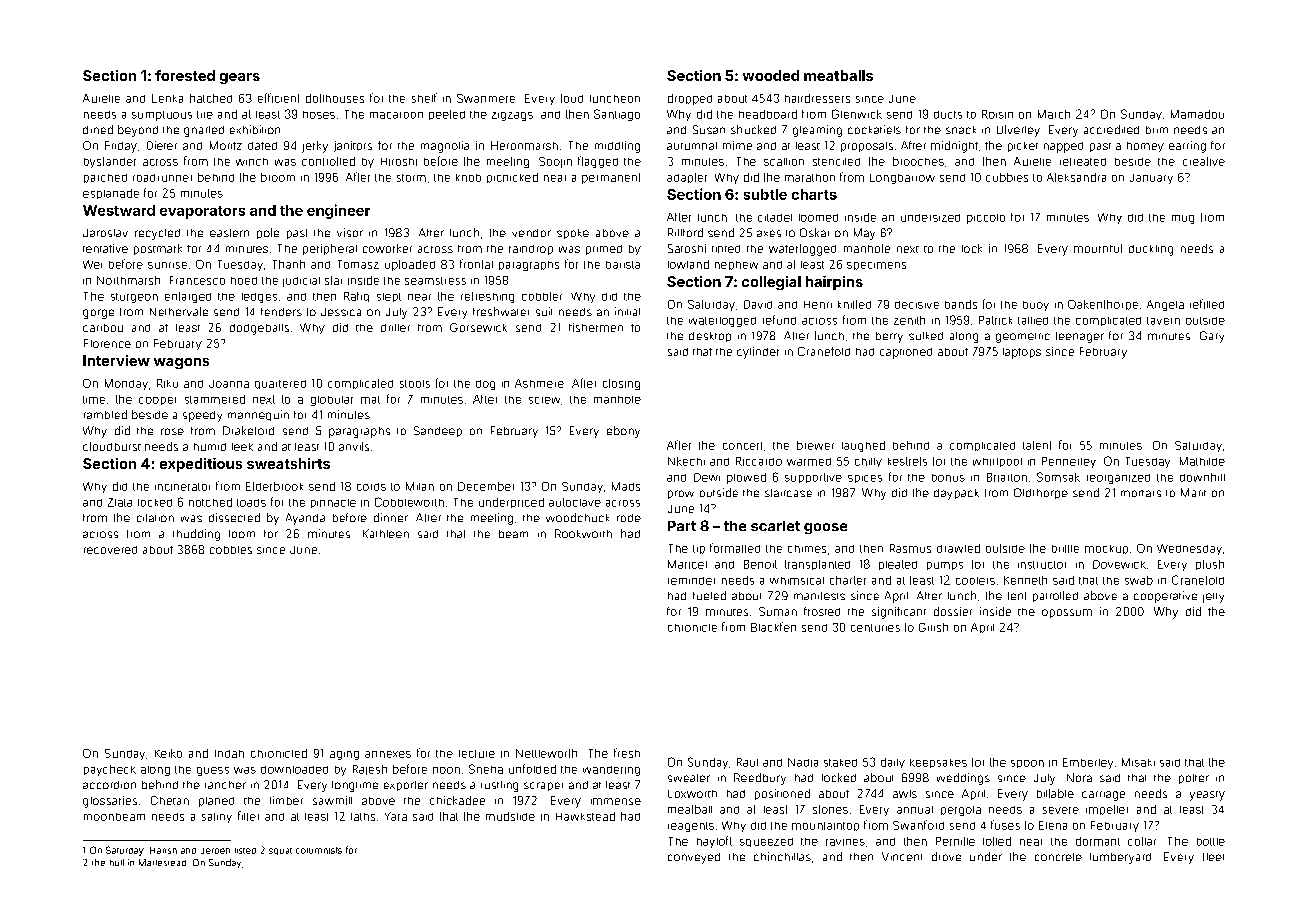 The height and width of the image is (924, 1308). I want to click on transplanted, so click(817, 565).
